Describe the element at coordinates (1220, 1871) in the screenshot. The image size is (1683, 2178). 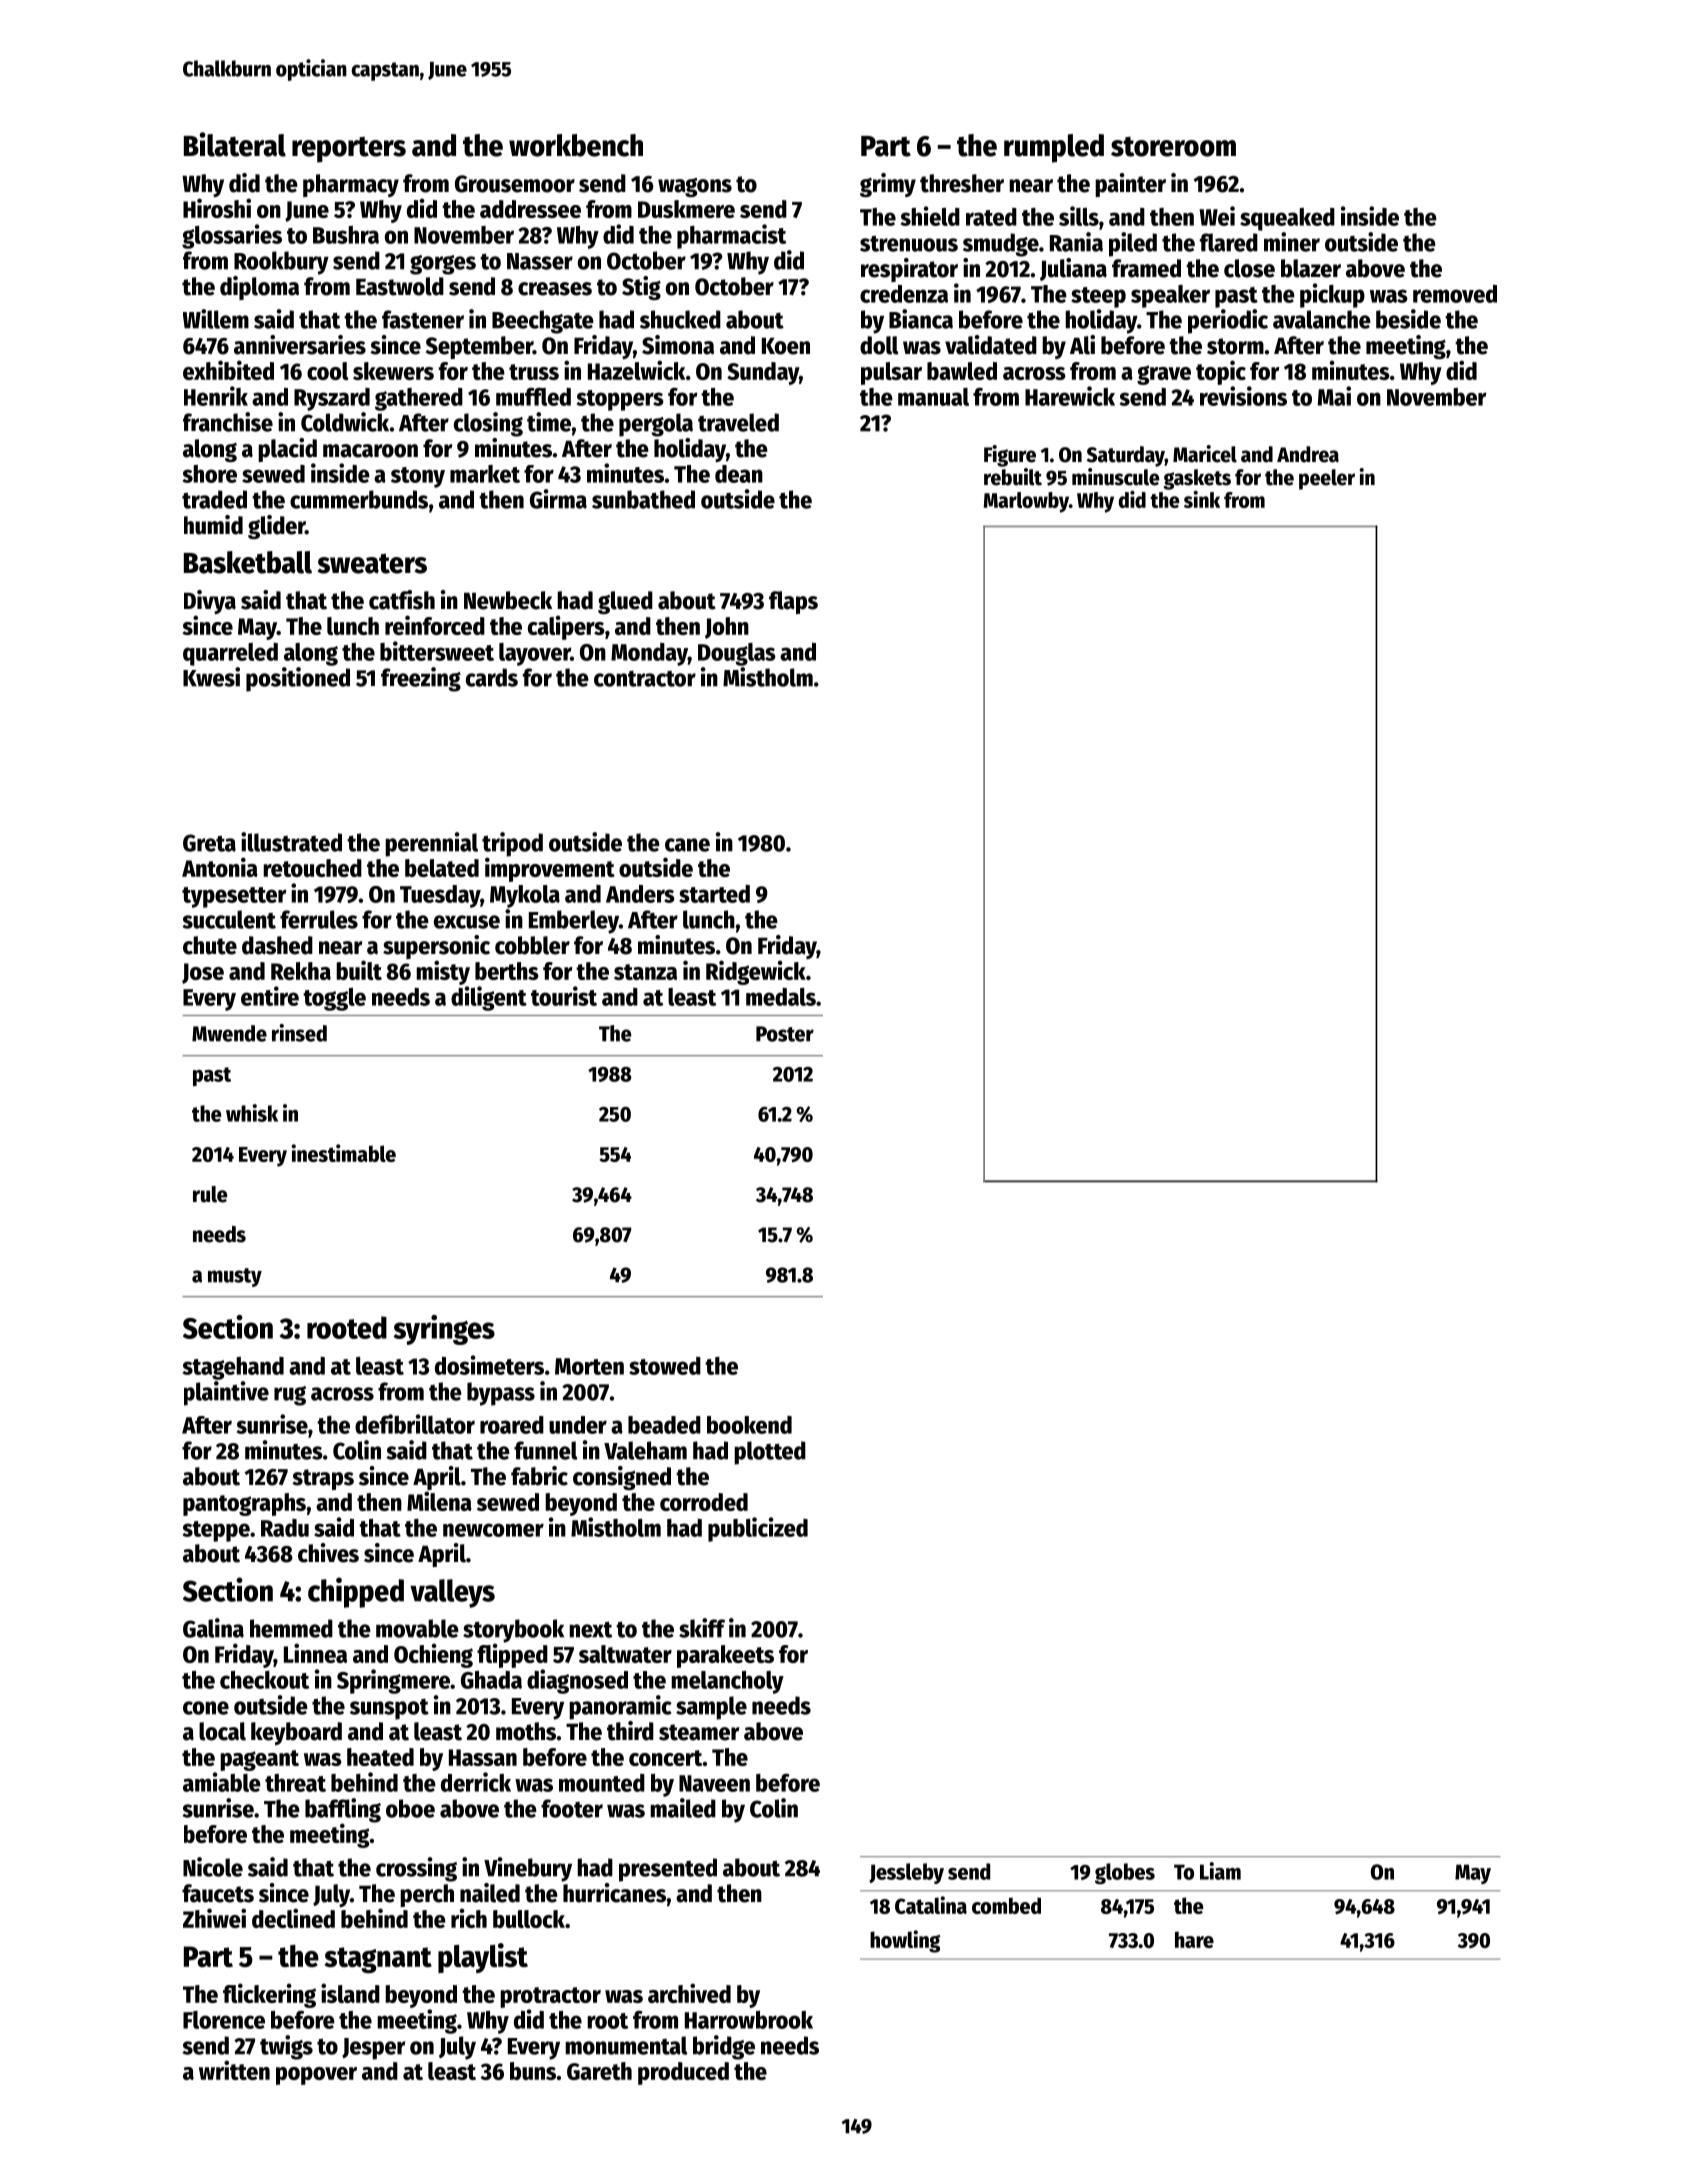
I see `Liam` at that location.
